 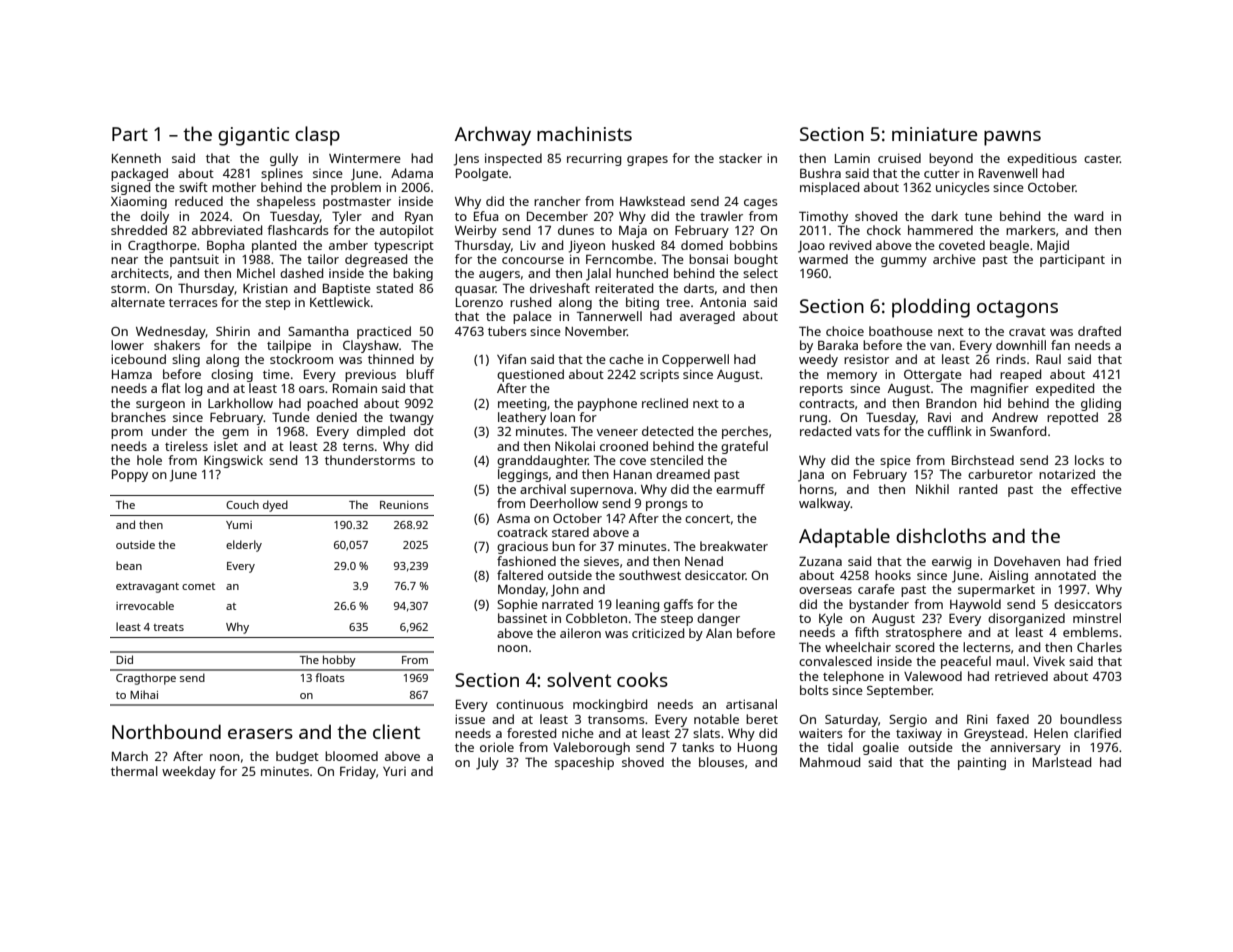 I want to click on Archway, so click(x=493, y=136).
